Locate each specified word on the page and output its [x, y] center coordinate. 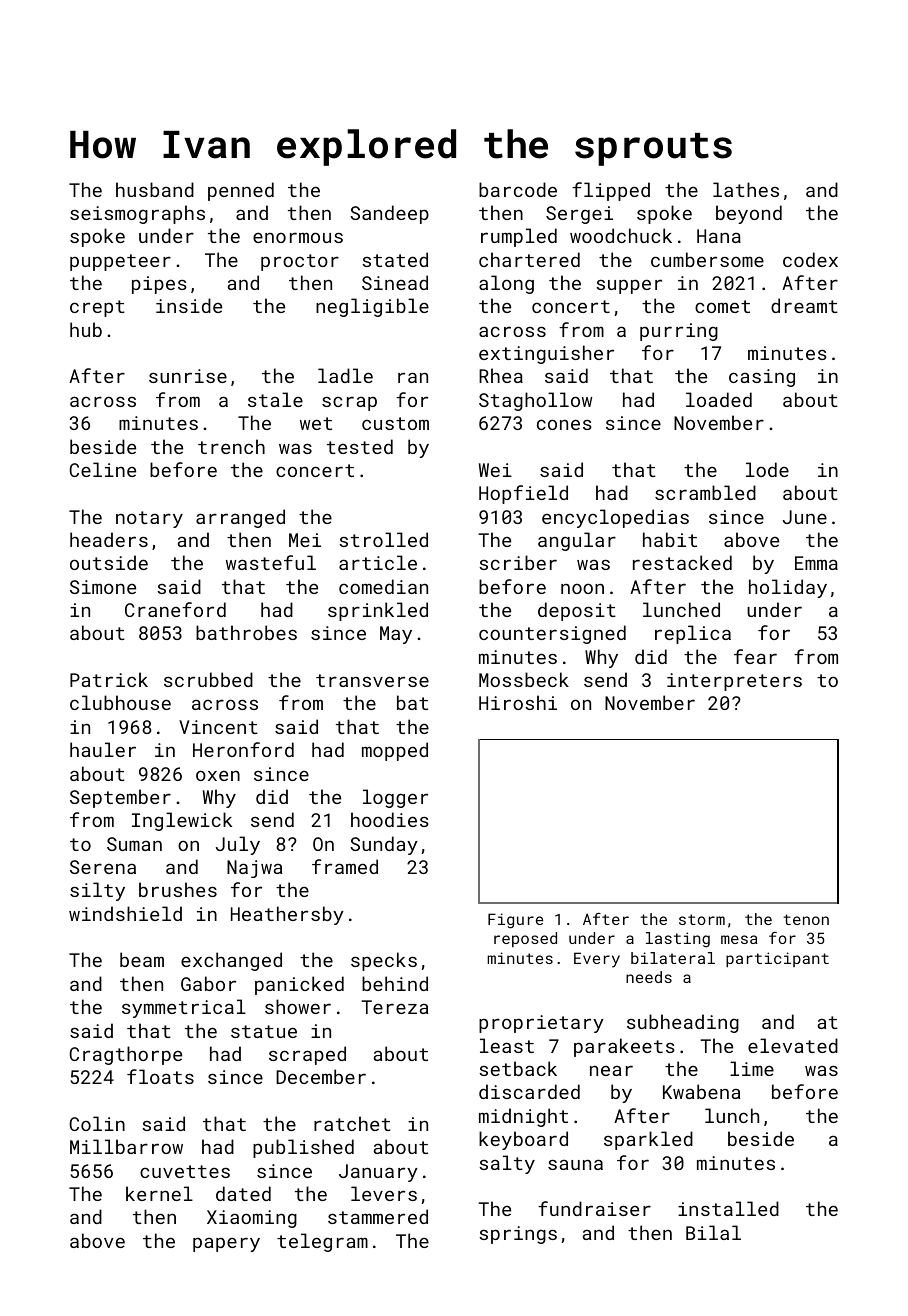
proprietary [541, 1024]
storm [702, 919]
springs [518, 1235]
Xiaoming [252, 1219]
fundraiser [594, 1208]
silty [97, 891]
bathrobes [246, 632]
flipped [611, 191]
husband [155, 189]
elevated [793, 1045]
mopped [395, 751]
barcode [518, 189]
